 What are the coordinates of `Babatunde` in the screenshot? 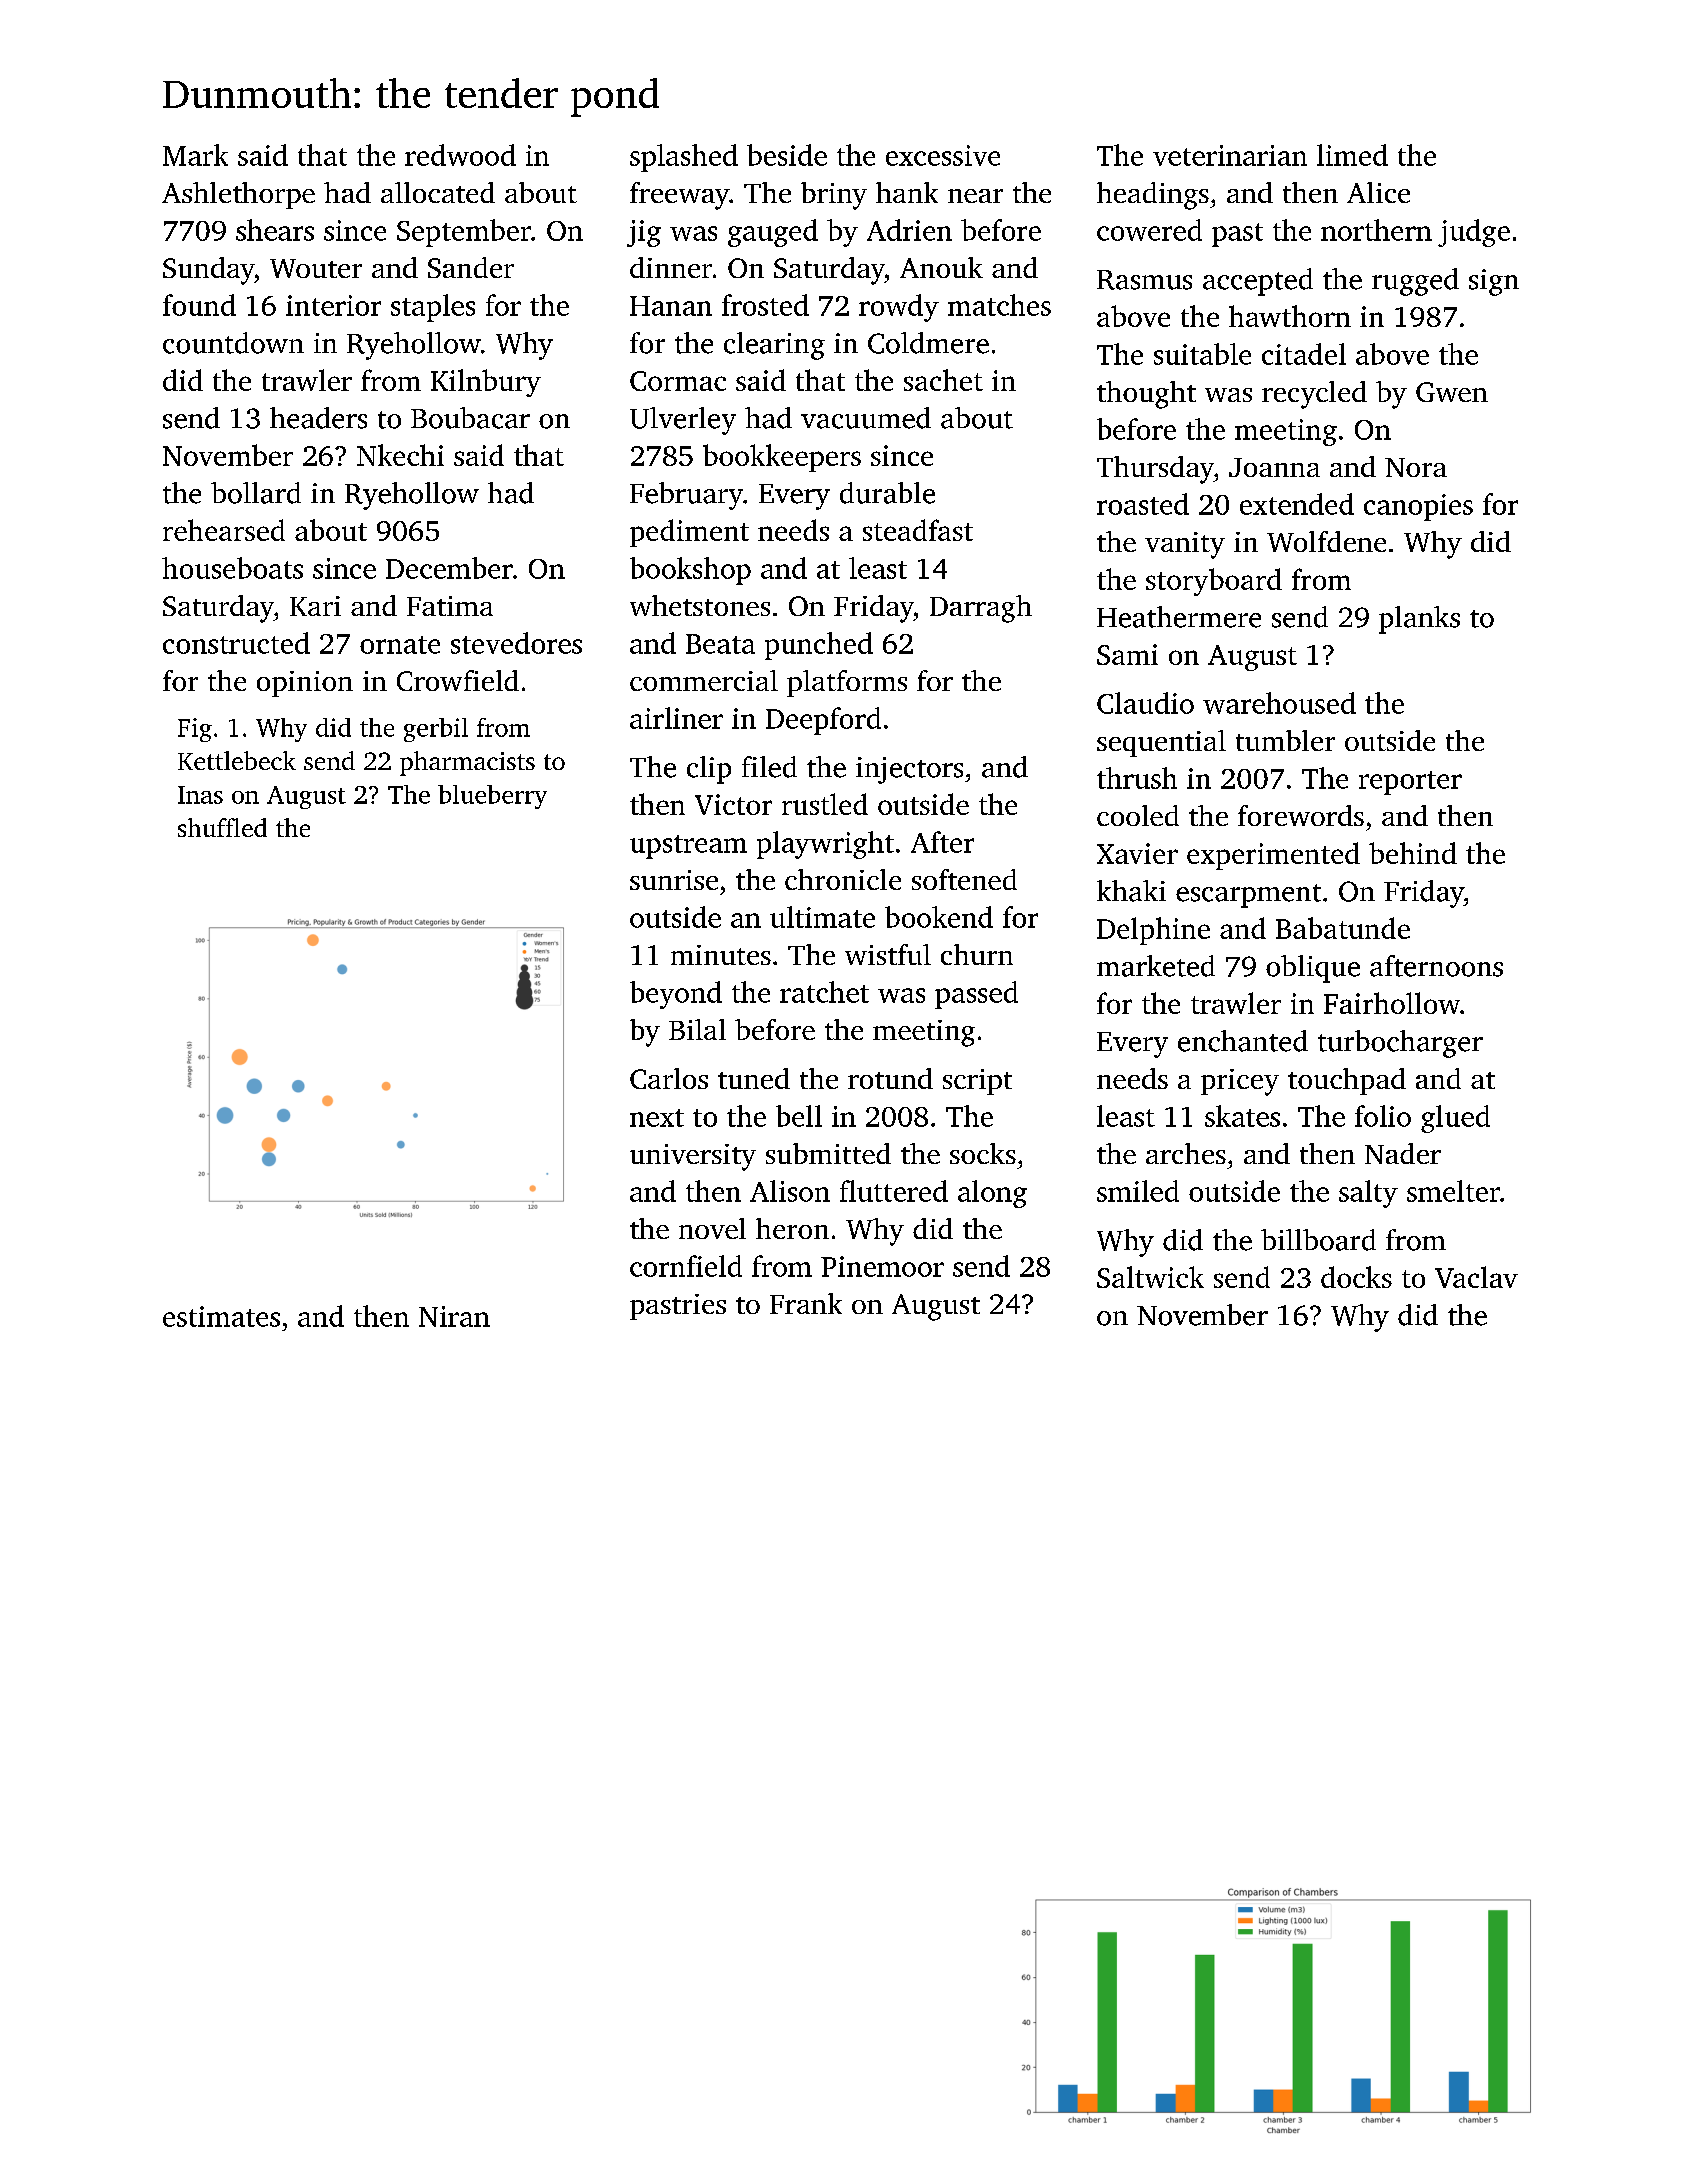 It's located at (1343, 928).
